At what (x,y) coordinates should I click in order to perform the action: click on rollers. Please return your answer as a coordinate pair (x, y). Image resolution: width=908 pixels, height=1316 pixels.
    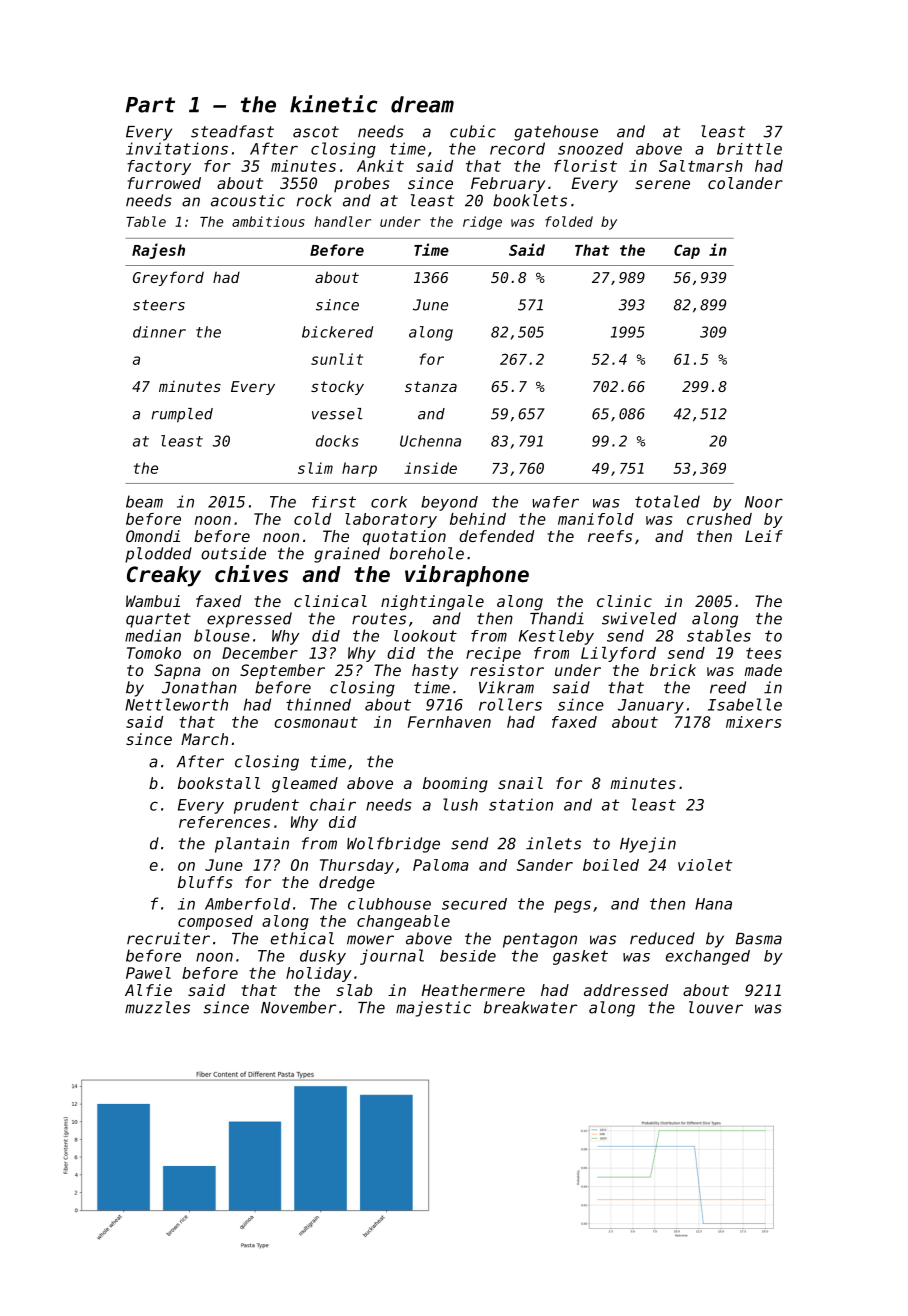
    Looking at the image, I should click on (510, 704).
